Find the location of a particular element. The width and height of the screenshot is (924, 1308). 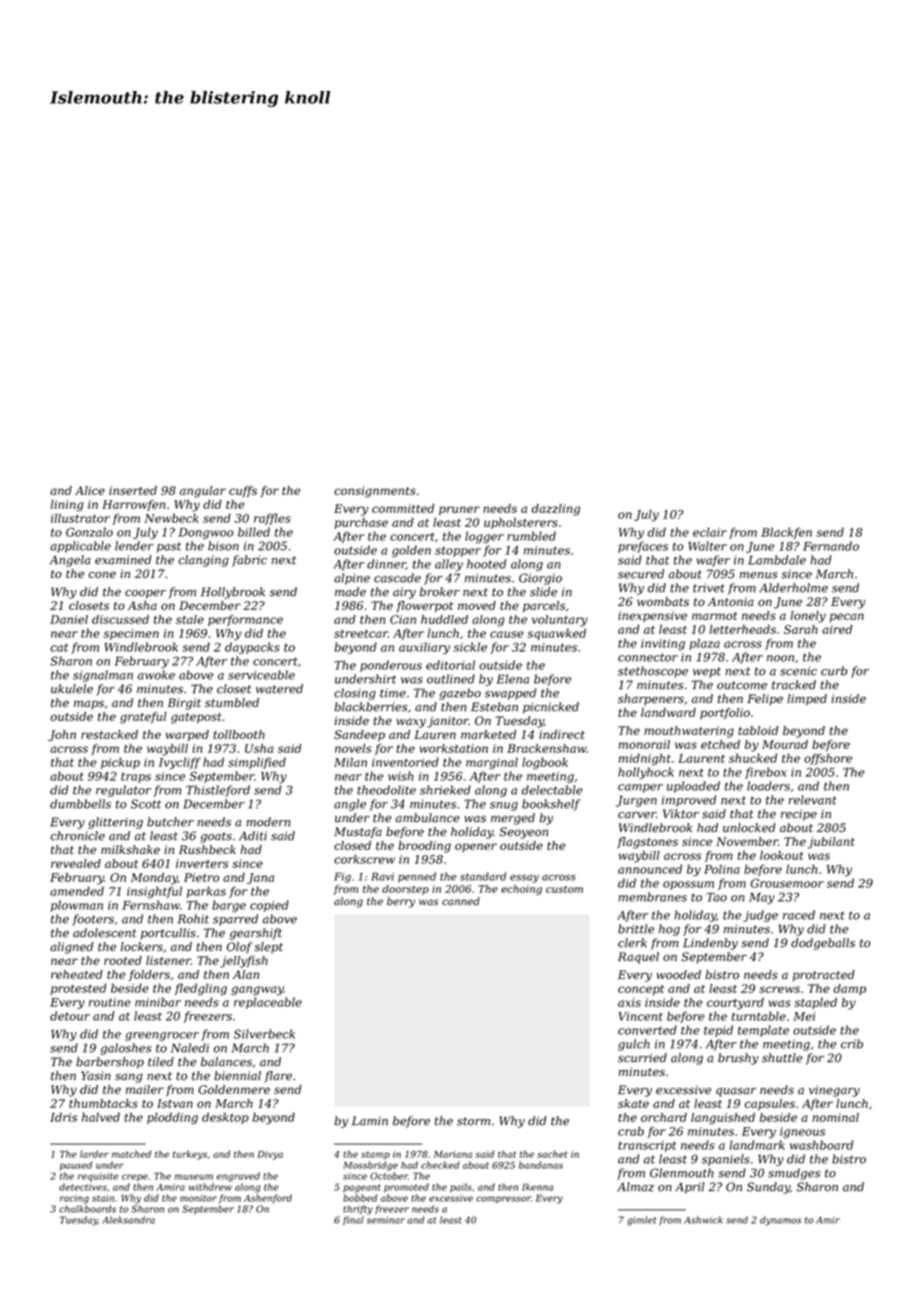

sickle is located at coordinates (470, 647).
